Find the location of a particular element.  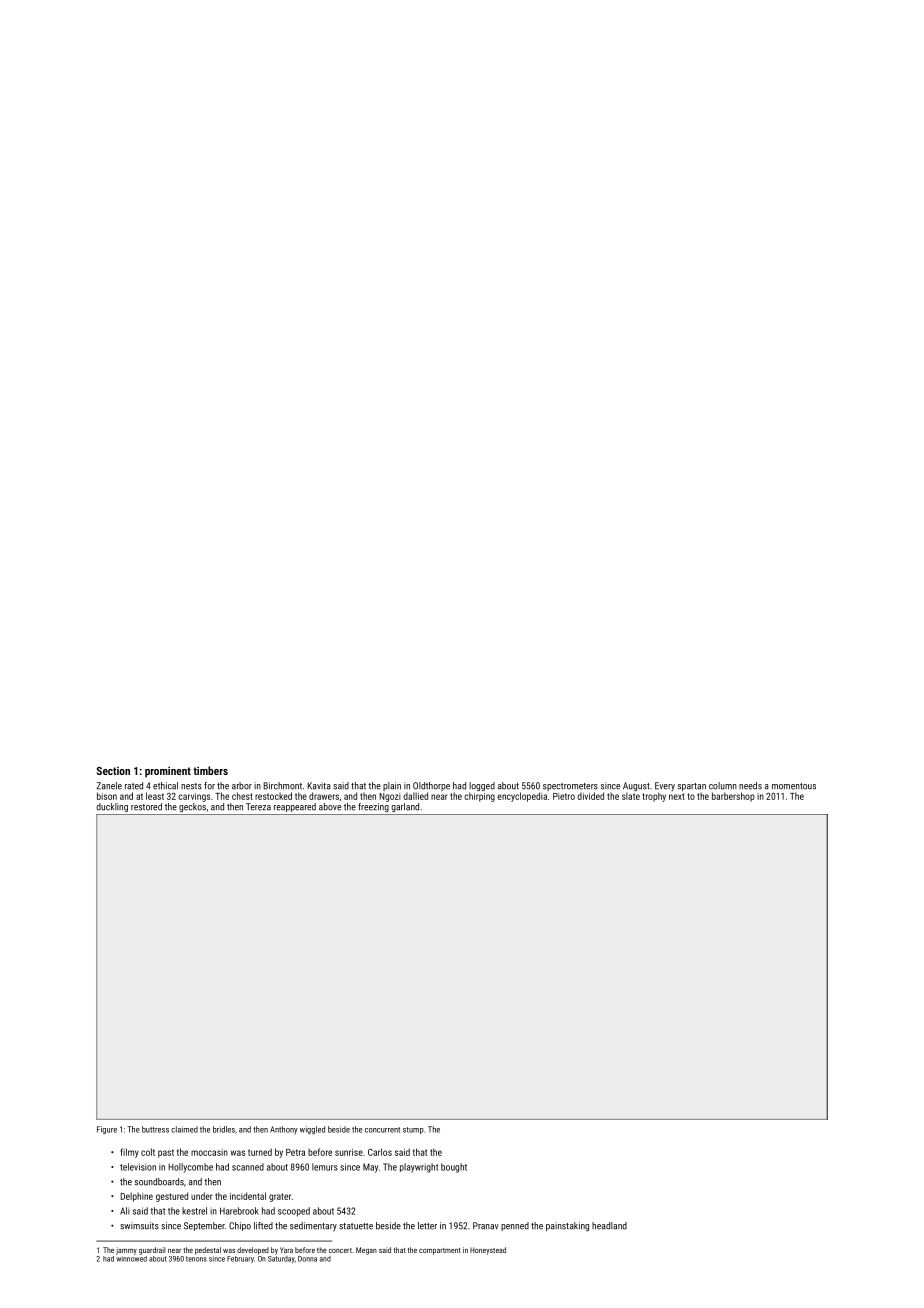

buttress is located at coordinates (155, 1129).
